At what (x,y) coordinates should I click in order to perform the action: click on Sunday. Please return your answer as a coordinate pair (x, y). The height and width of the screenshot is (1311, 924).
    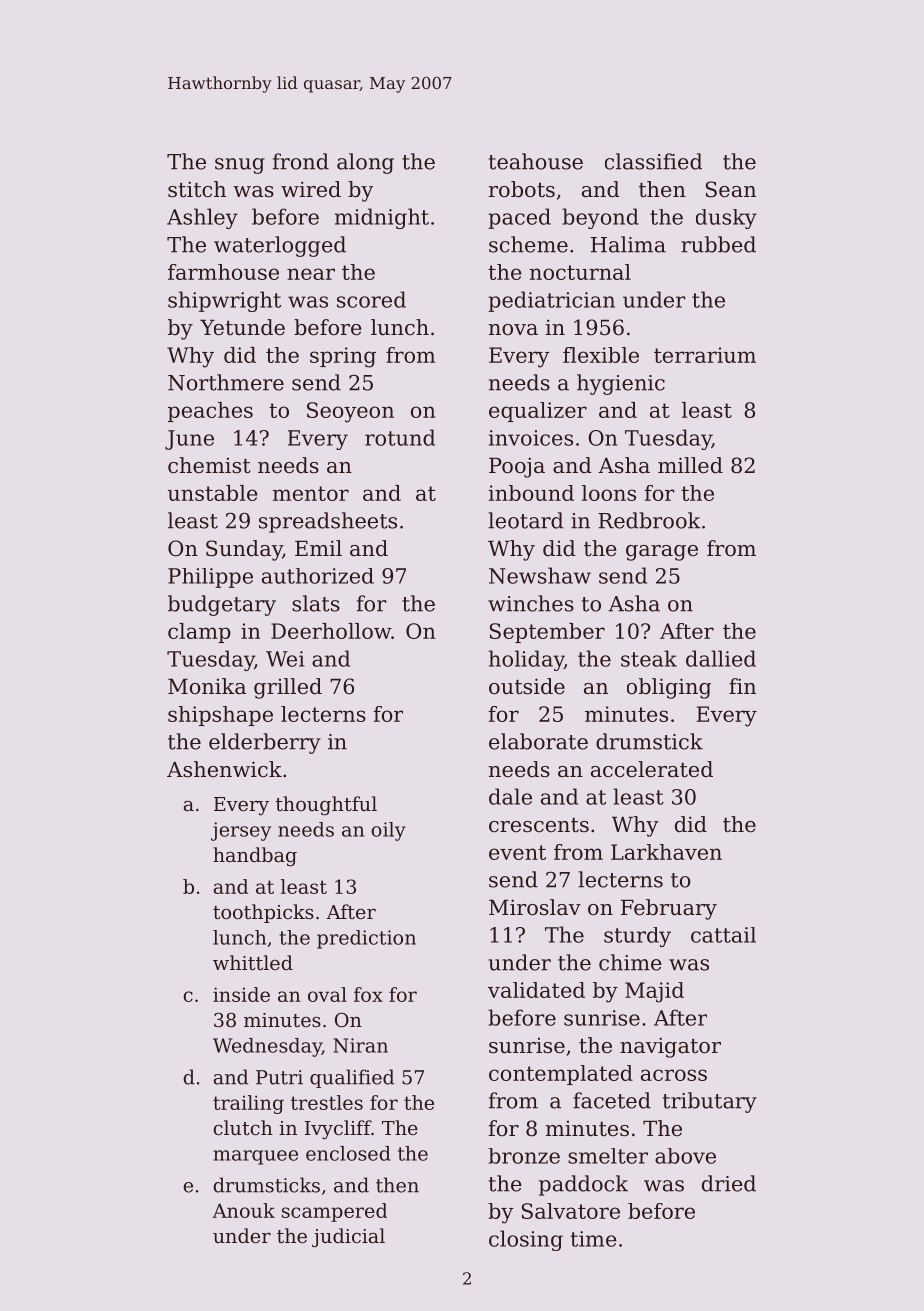
    Looking at the image, I should click on (244, 550).
